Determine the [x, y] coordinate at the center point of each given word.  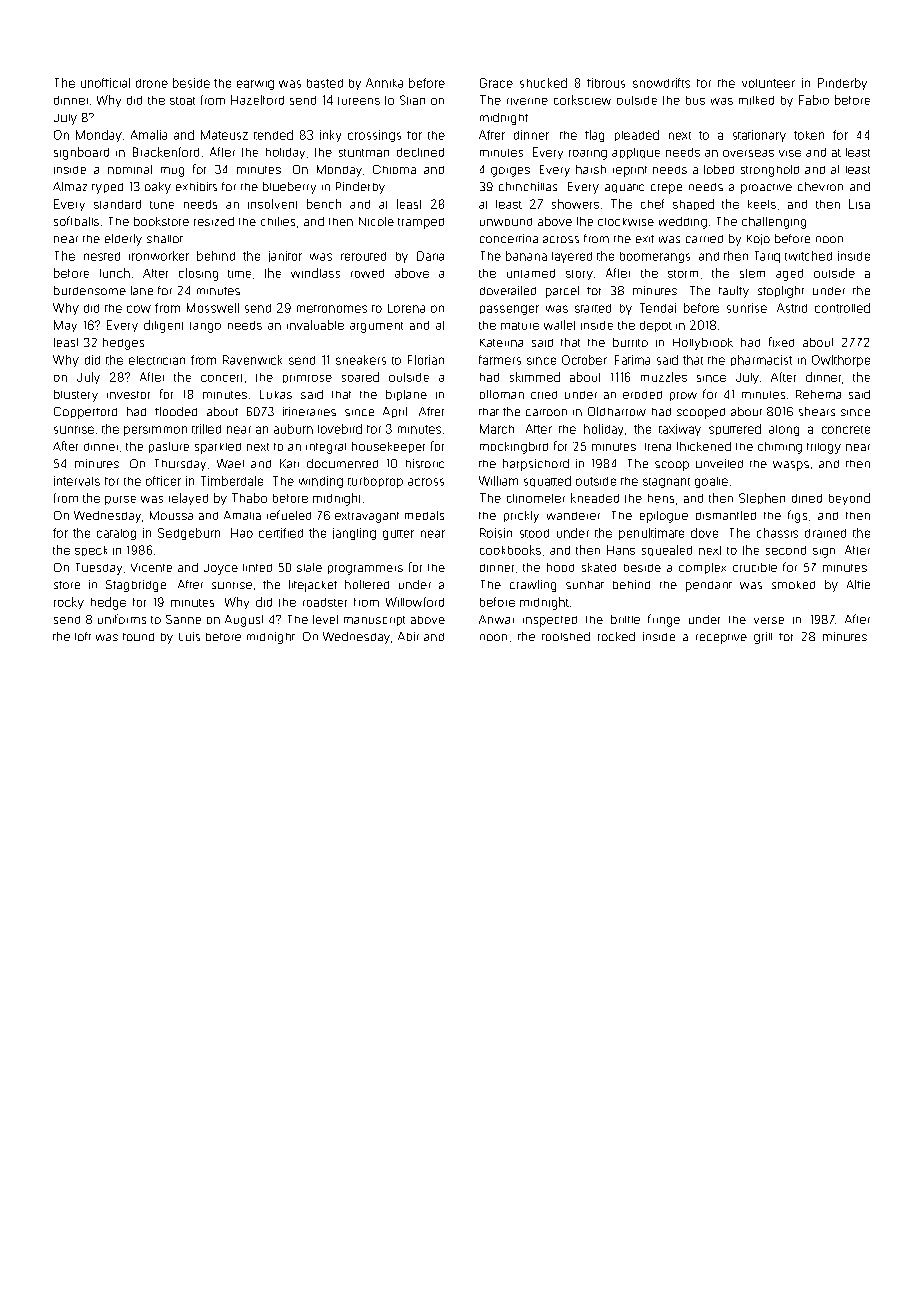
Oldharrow [617, 411]
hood [560, 567]
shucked [543, 83]
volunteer [768, 83]
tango [205, 327]
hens [661, 498]
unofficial [105, 83]
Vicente [151, 567]
